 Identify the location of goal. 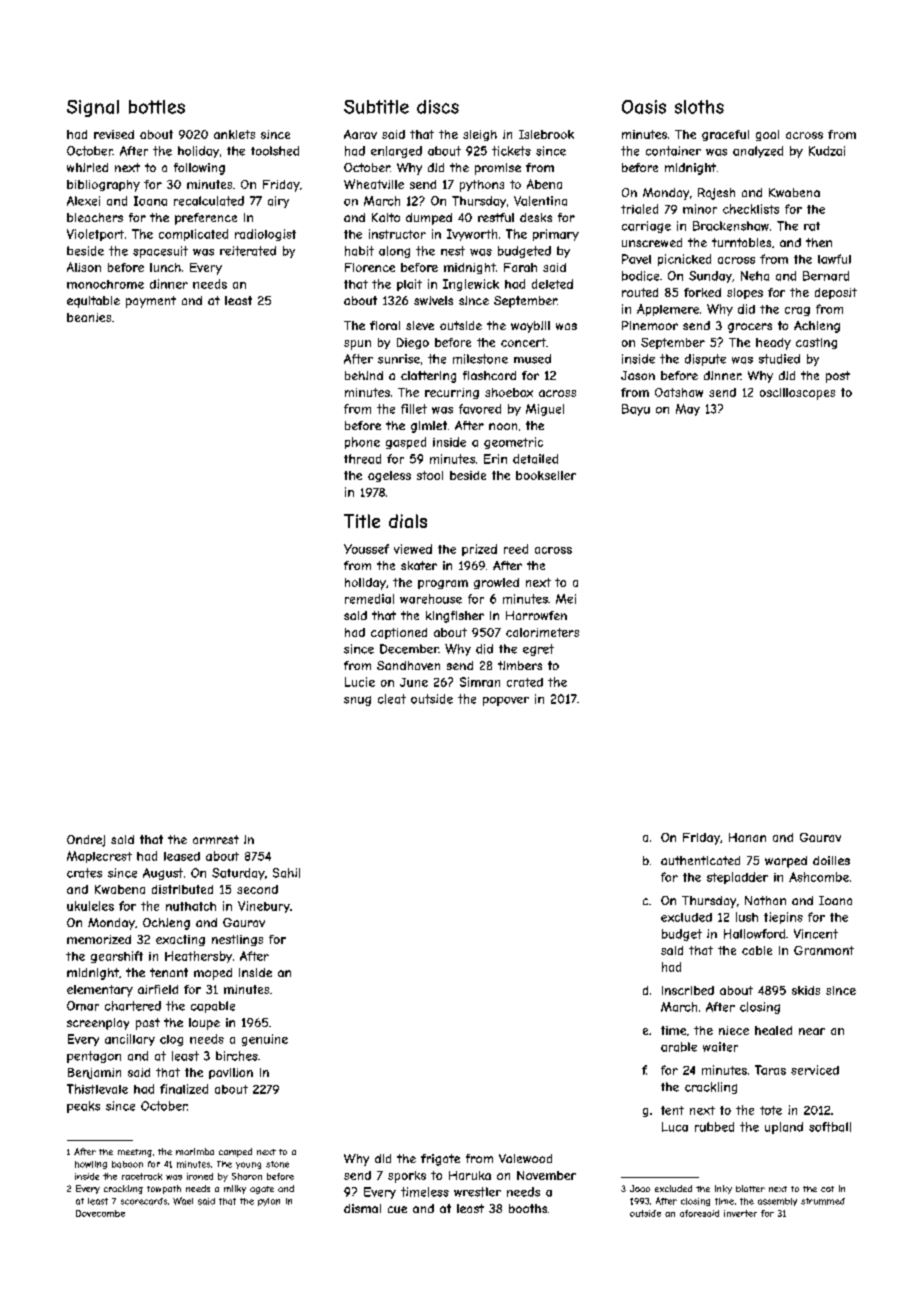
(767, 135).
